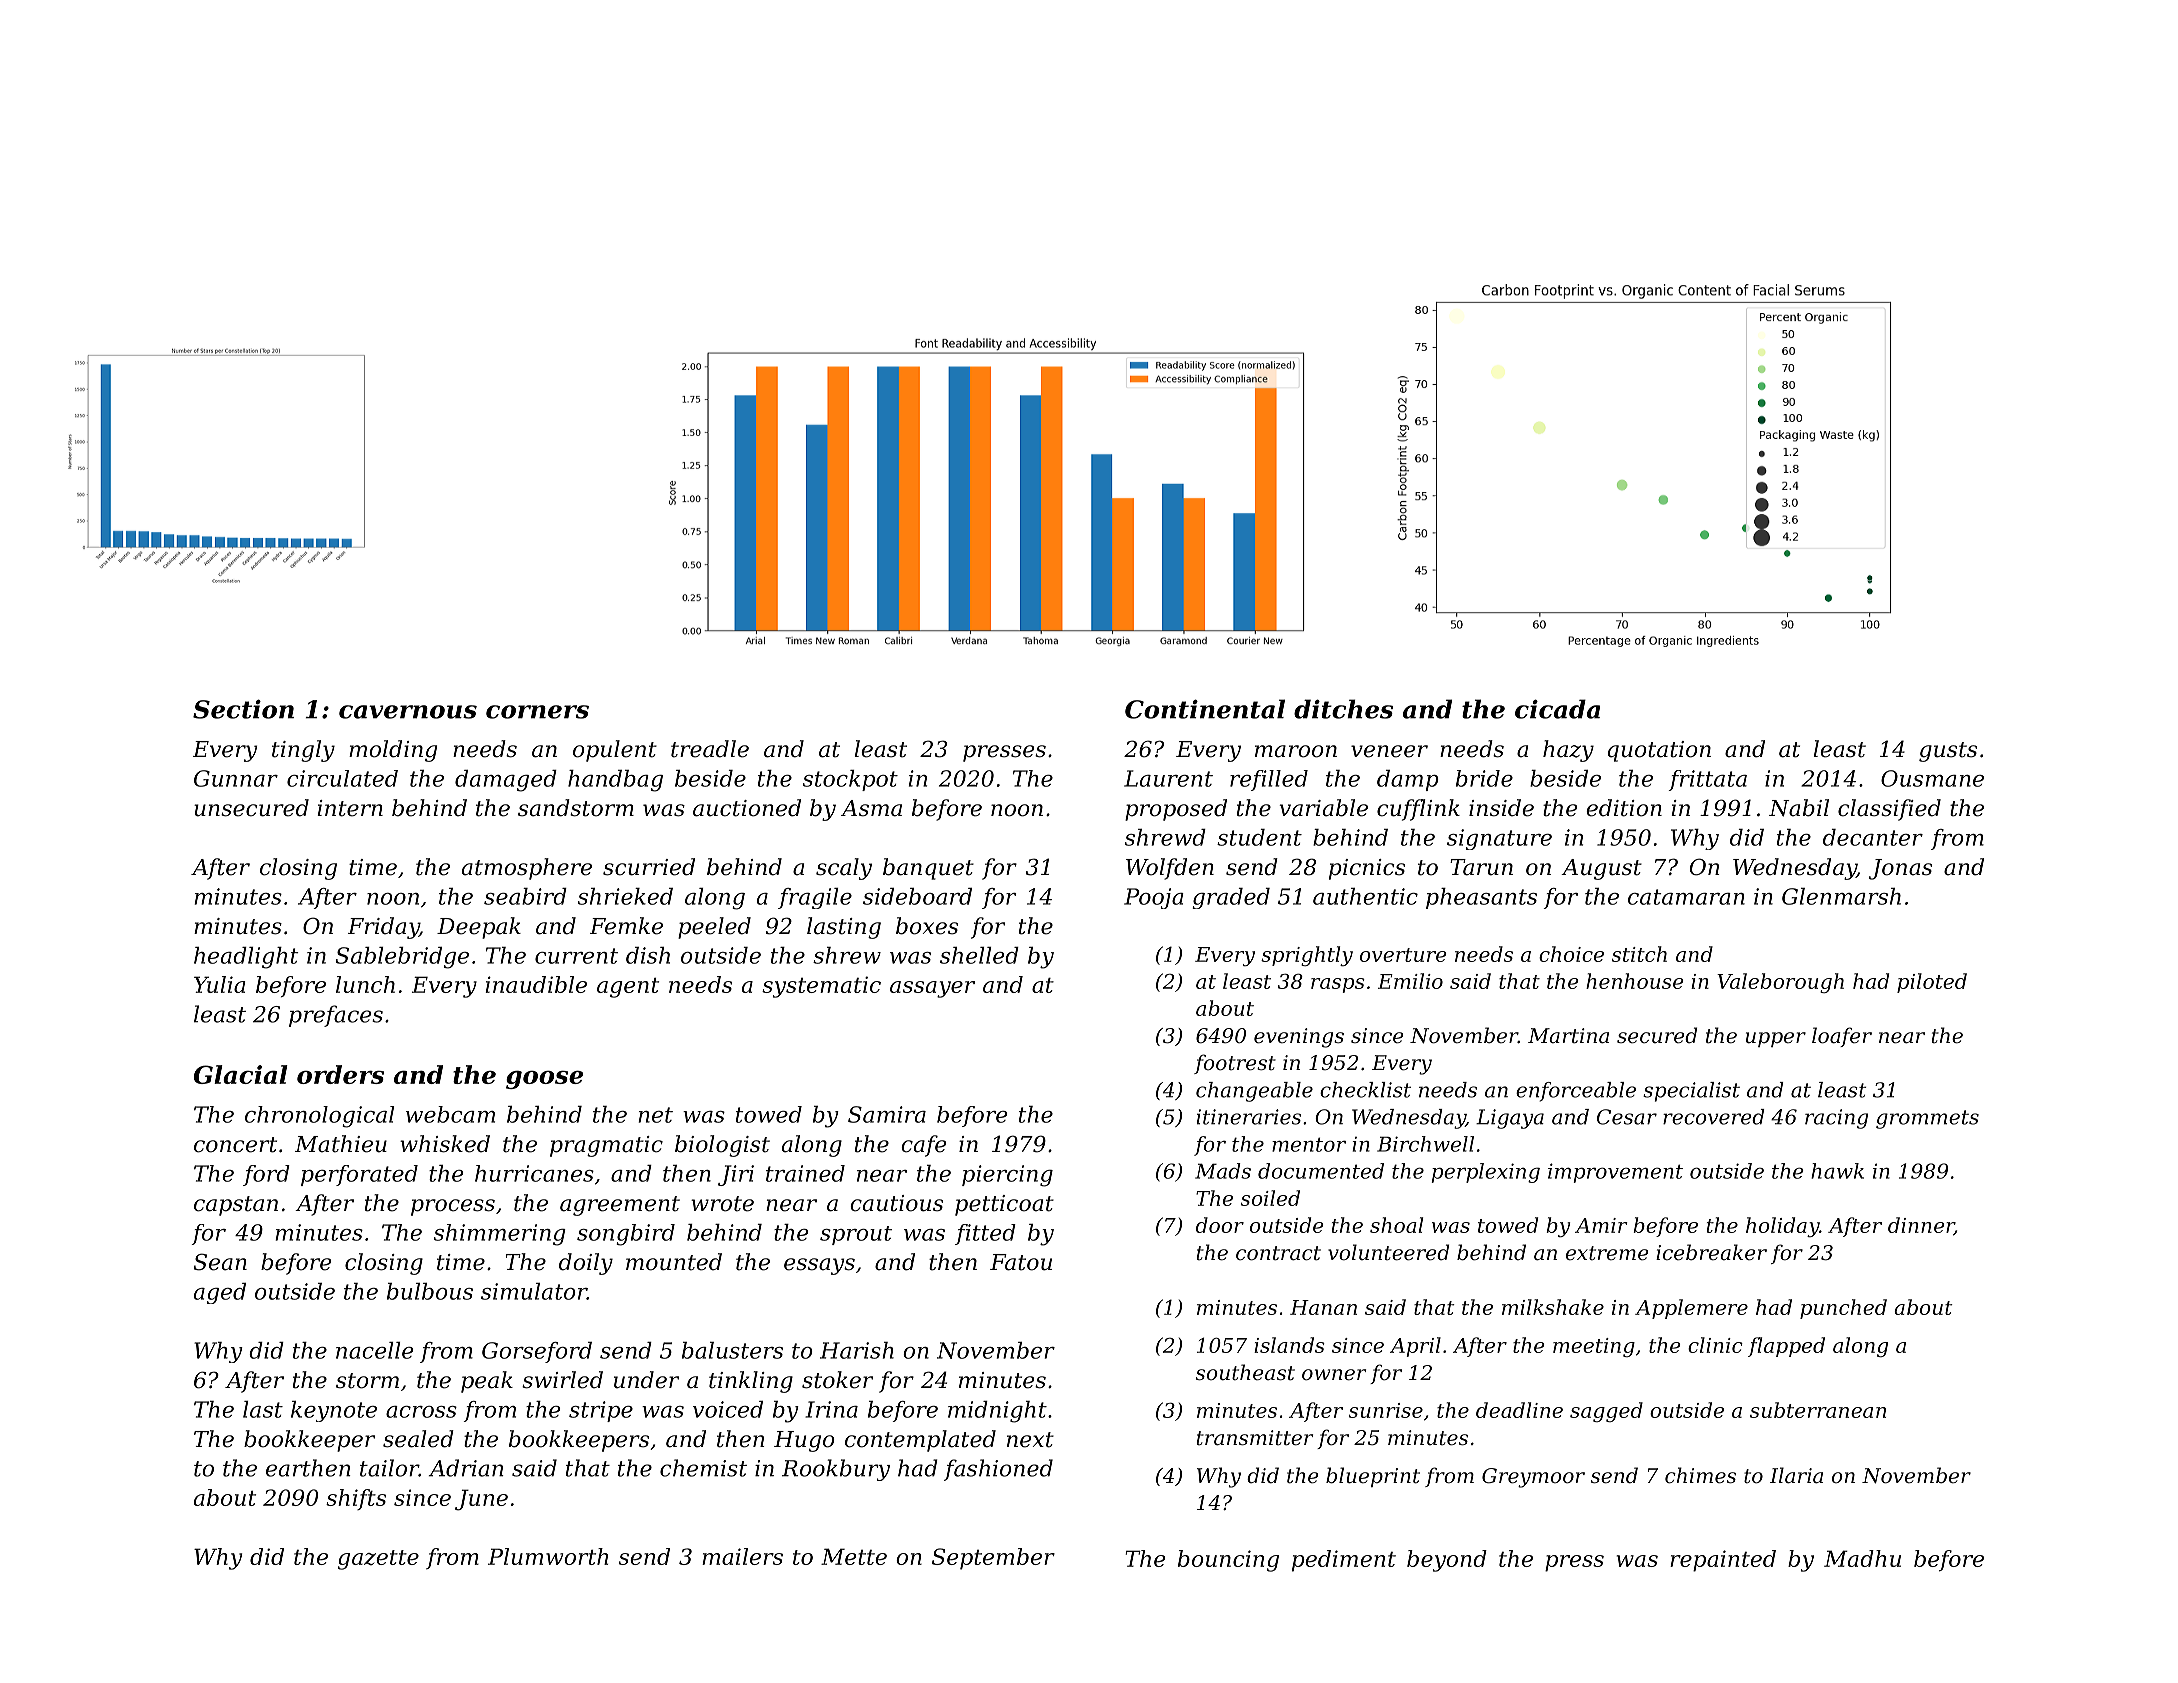 The height and width of the image is (1683, 2178). What do you see at coordinates (1948, 752) in the image?
I see `gusts` at bounding box center [1948, 752].
